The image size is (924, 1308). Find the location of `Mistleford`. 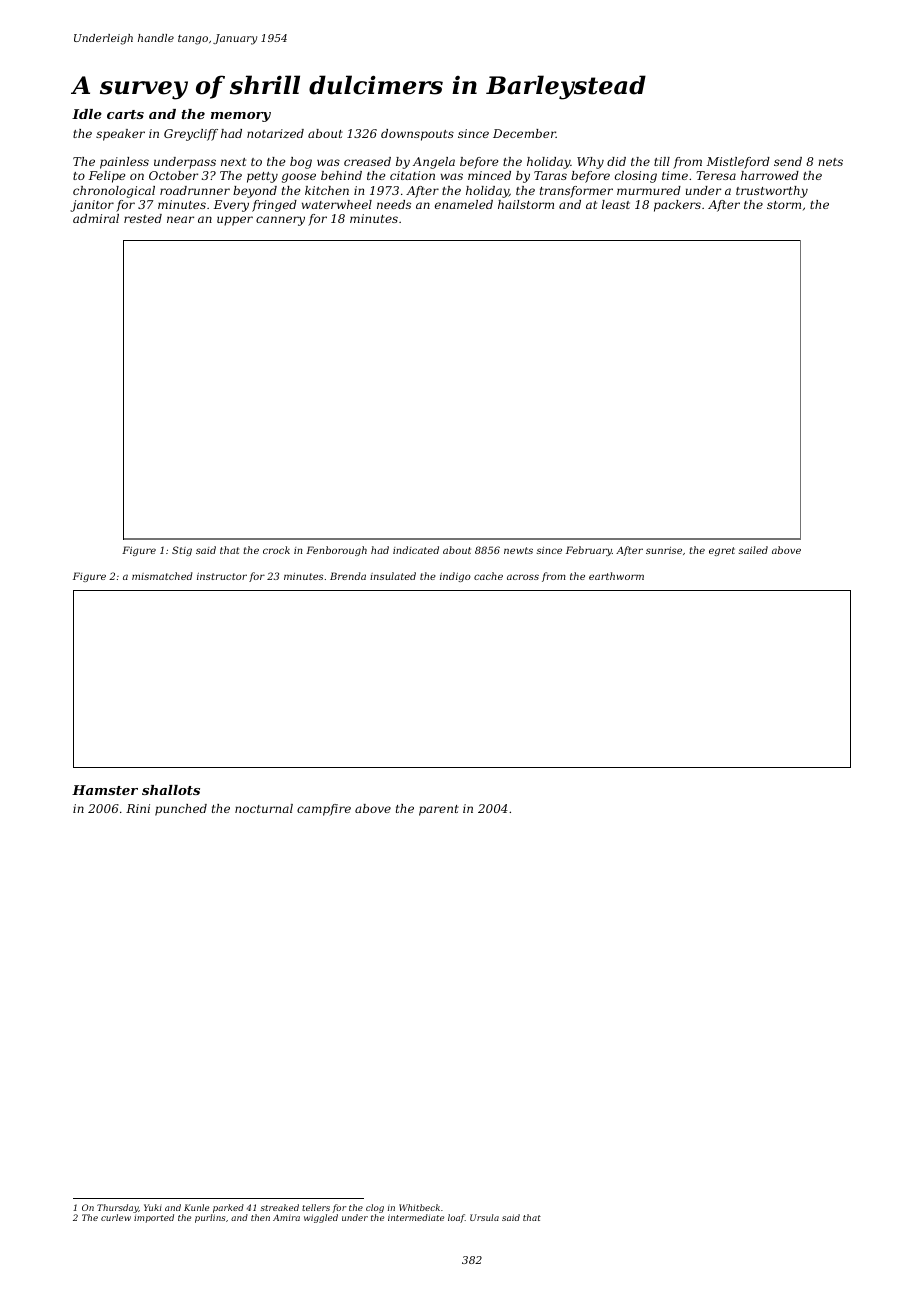

Mistleford is located at coordinates (738, 163).
